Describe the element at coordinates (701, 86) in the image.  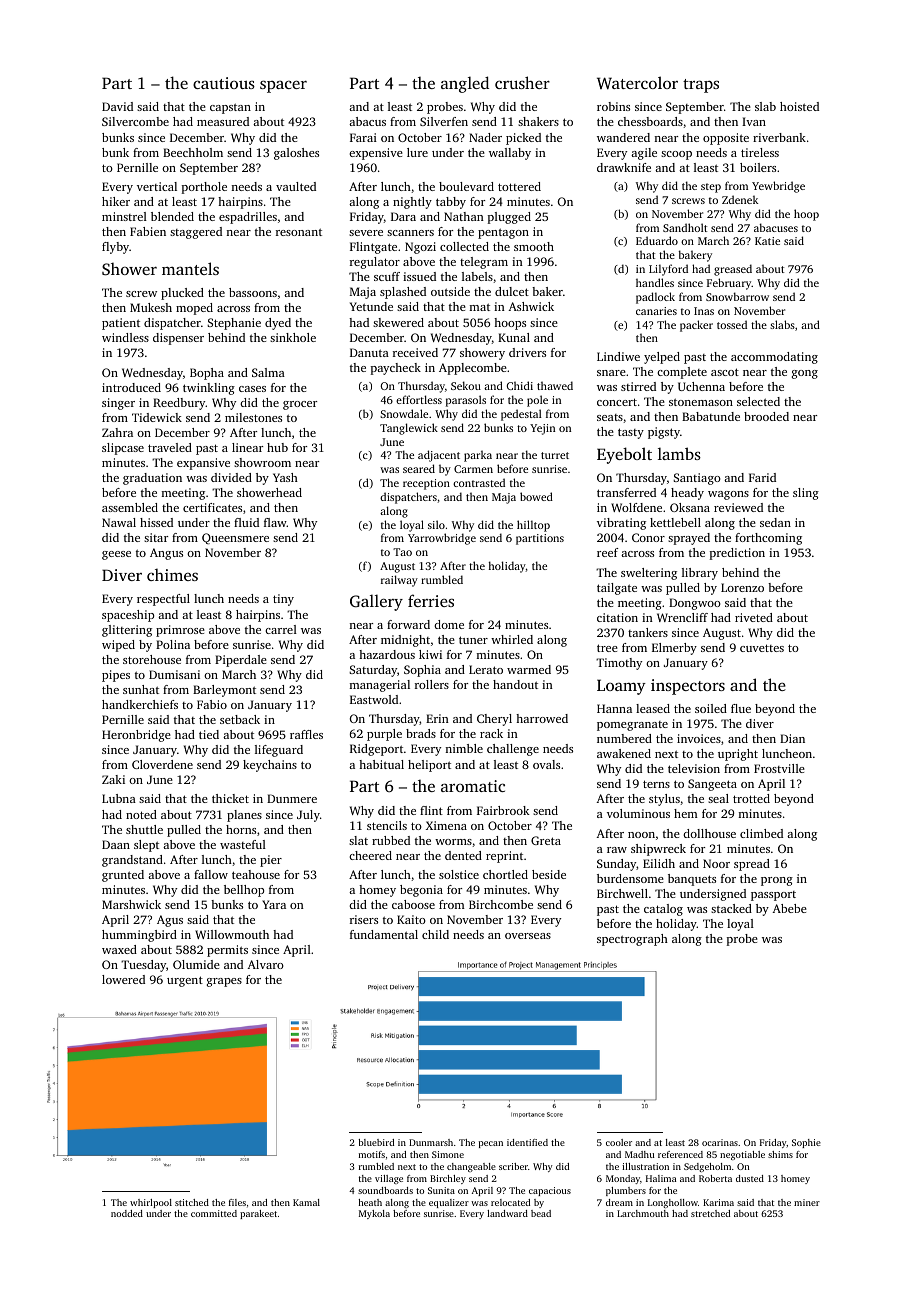
I see `traps` at that location.
